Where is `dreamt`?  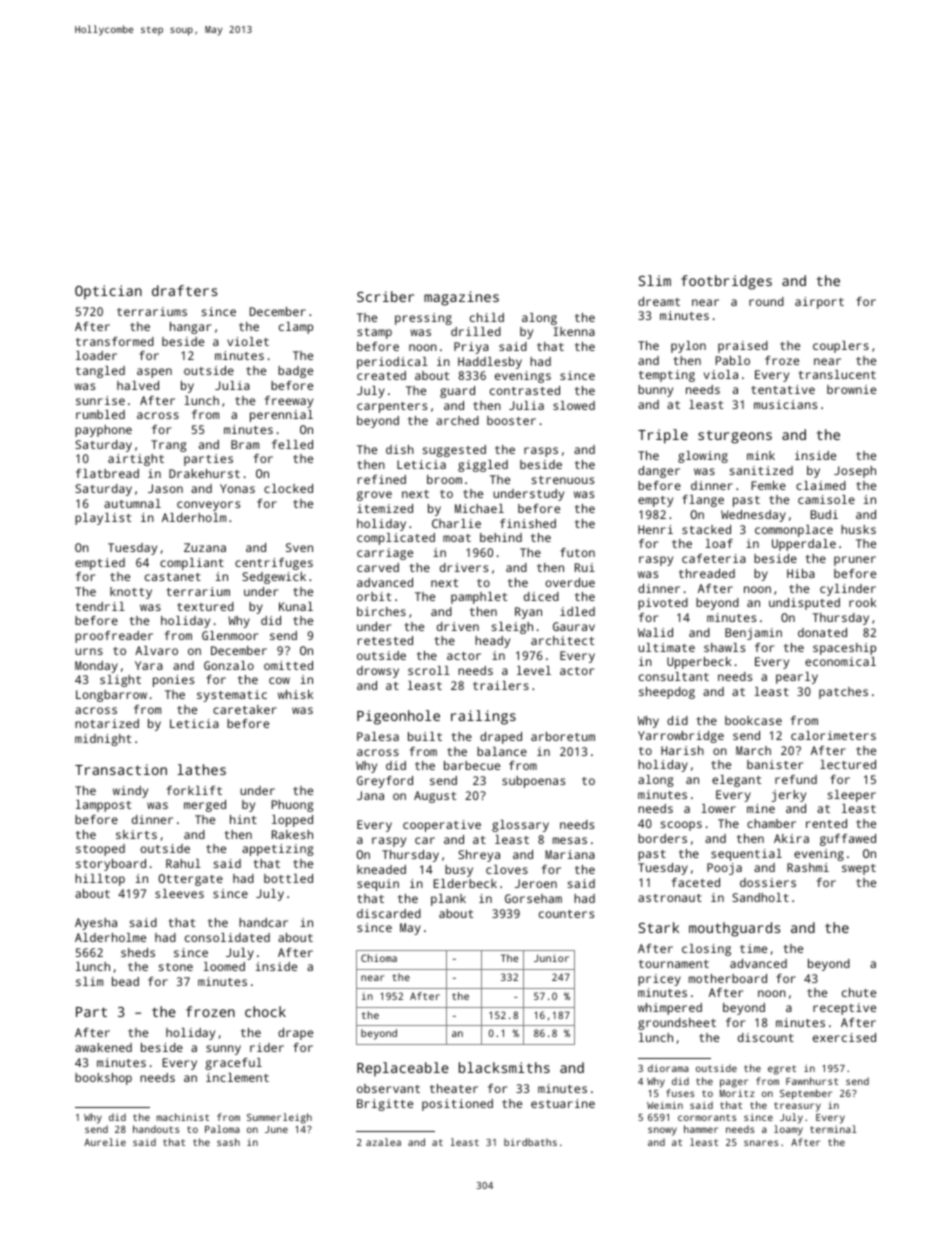
dreamt is located at coordinates (659, 301).
